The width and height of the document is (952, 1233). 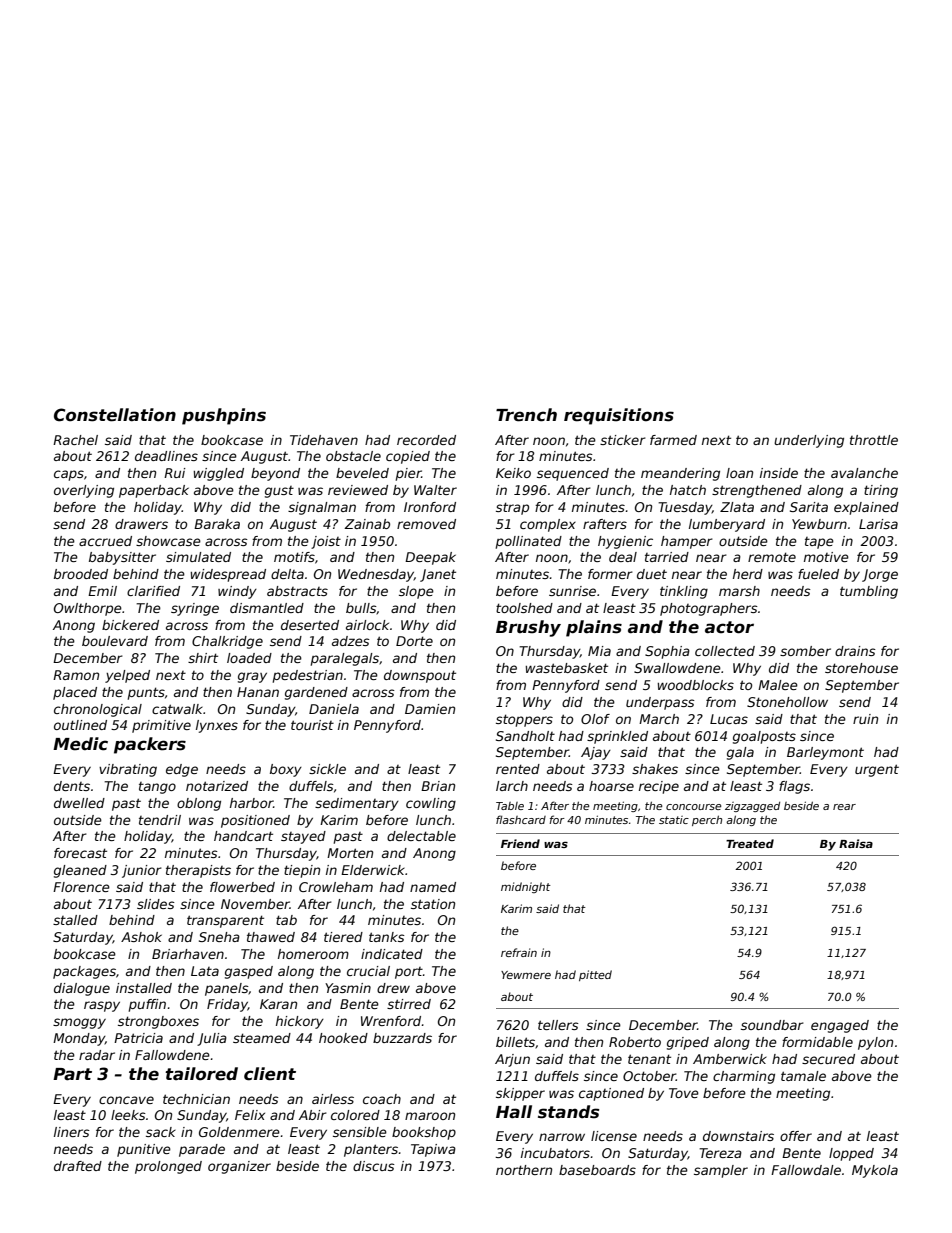 I want to click on gray, so click(x=252, y=677).
